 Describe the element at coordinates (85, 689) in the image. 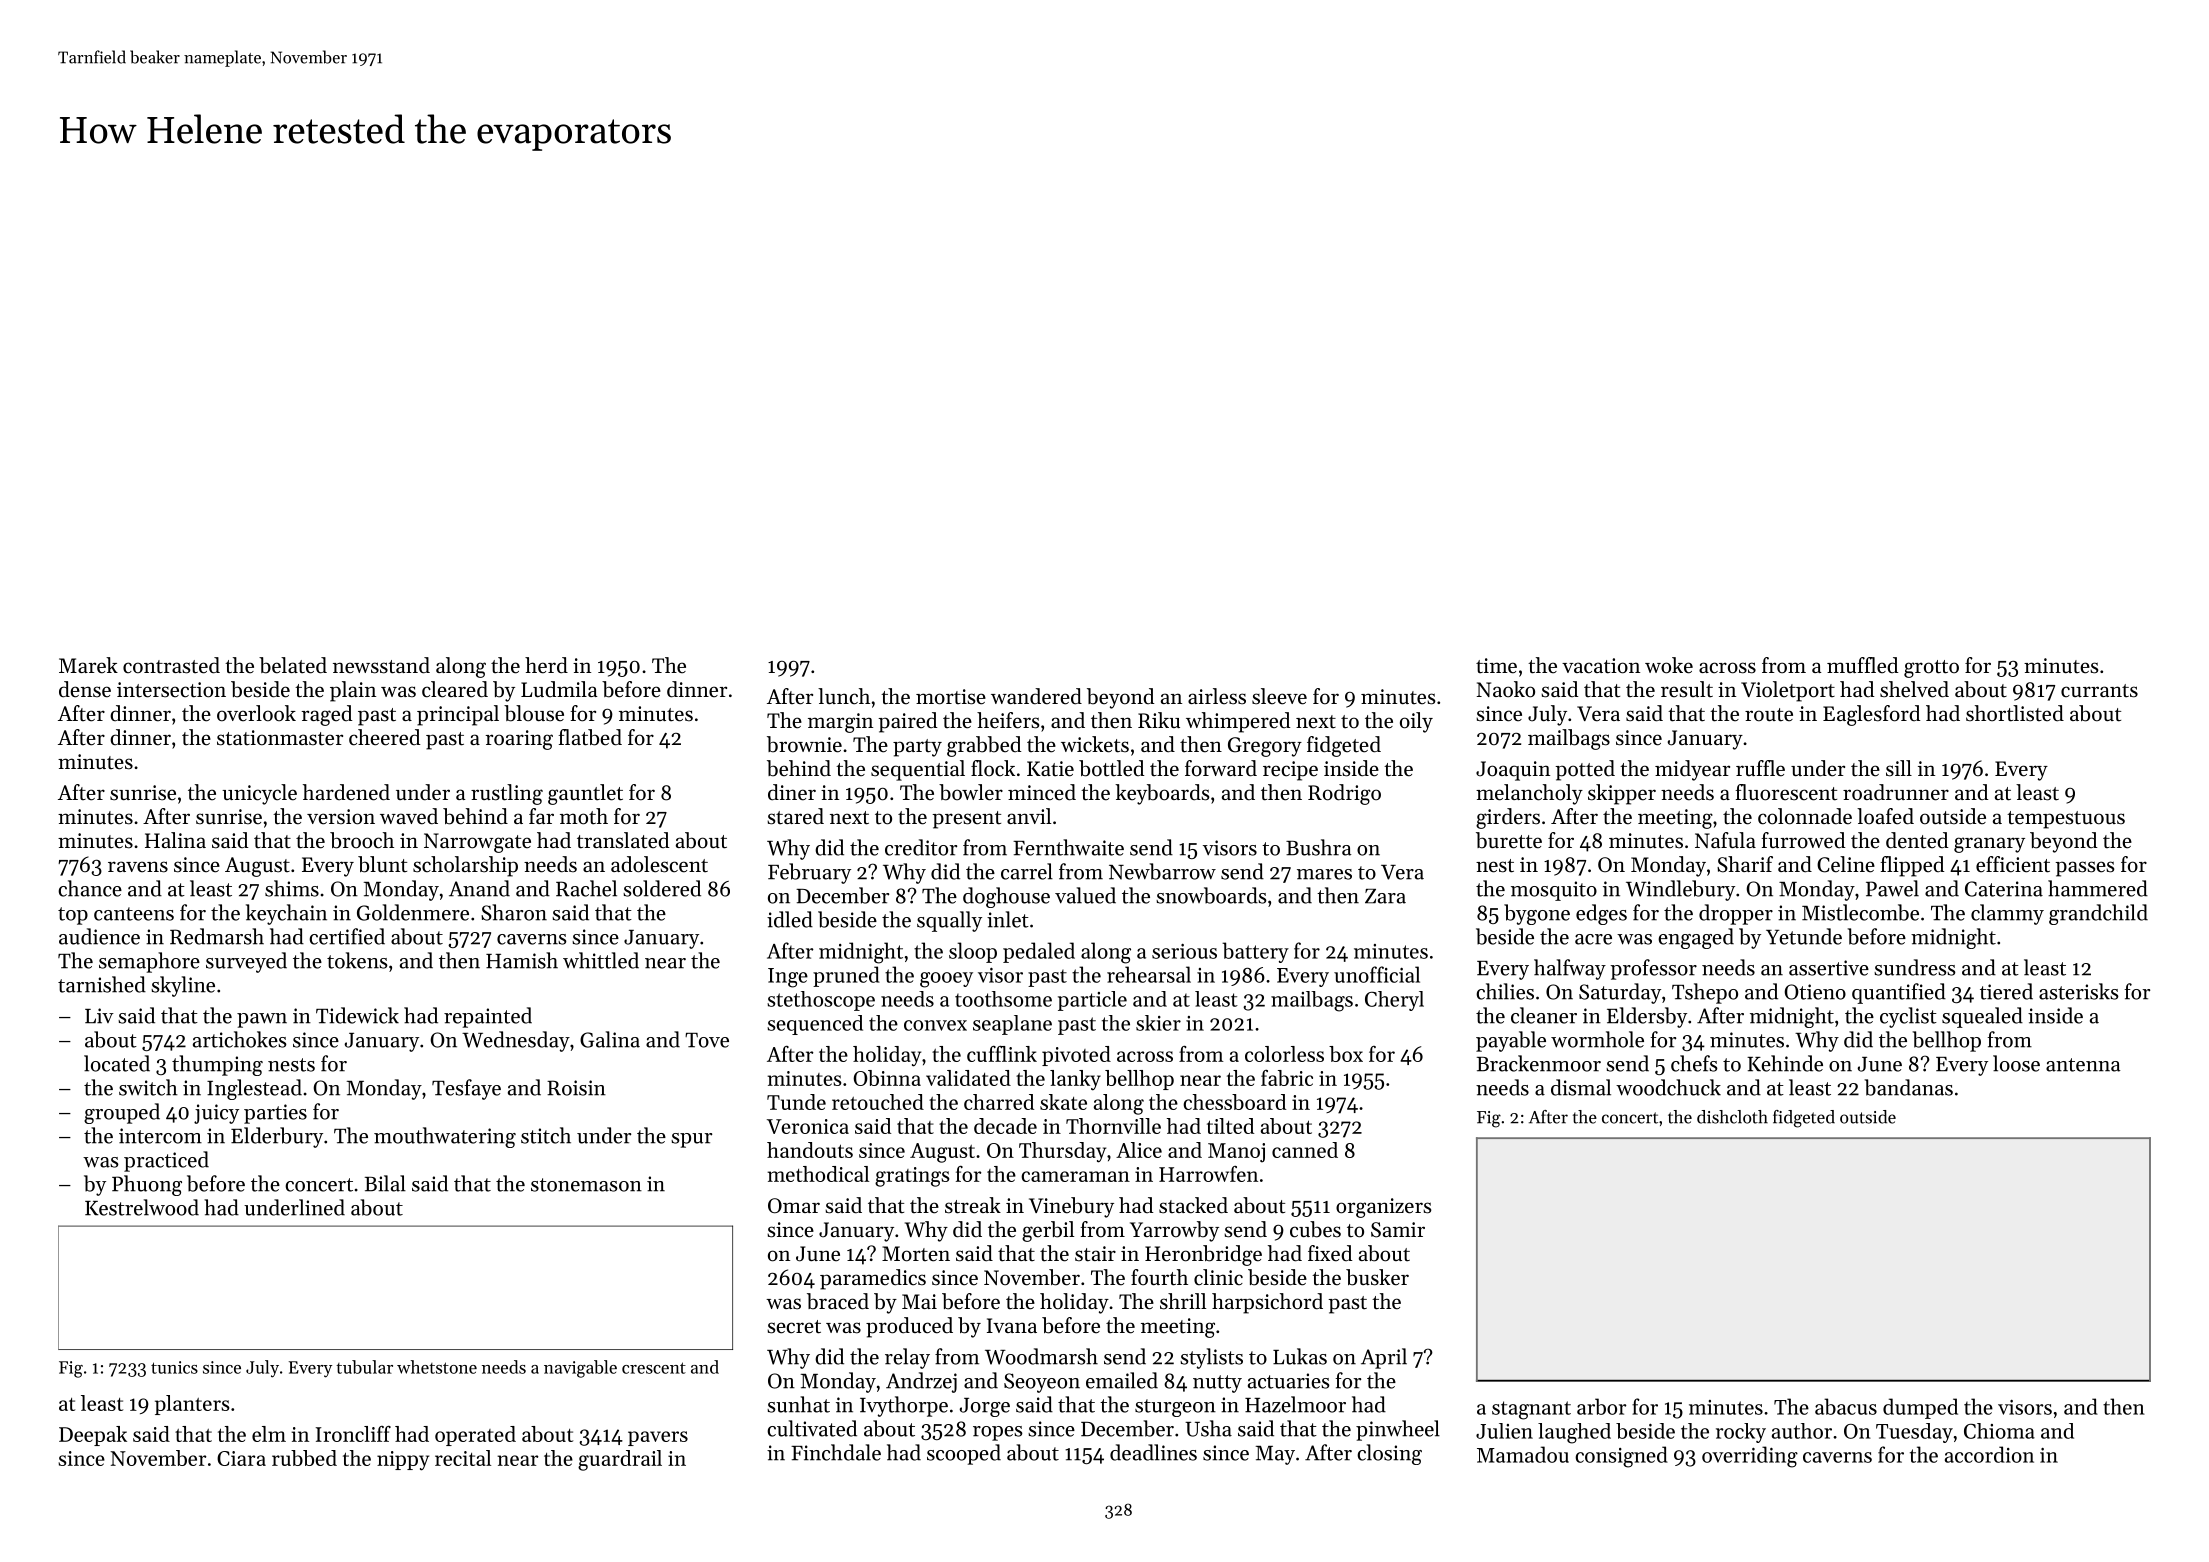

I see `dense` at that location.
